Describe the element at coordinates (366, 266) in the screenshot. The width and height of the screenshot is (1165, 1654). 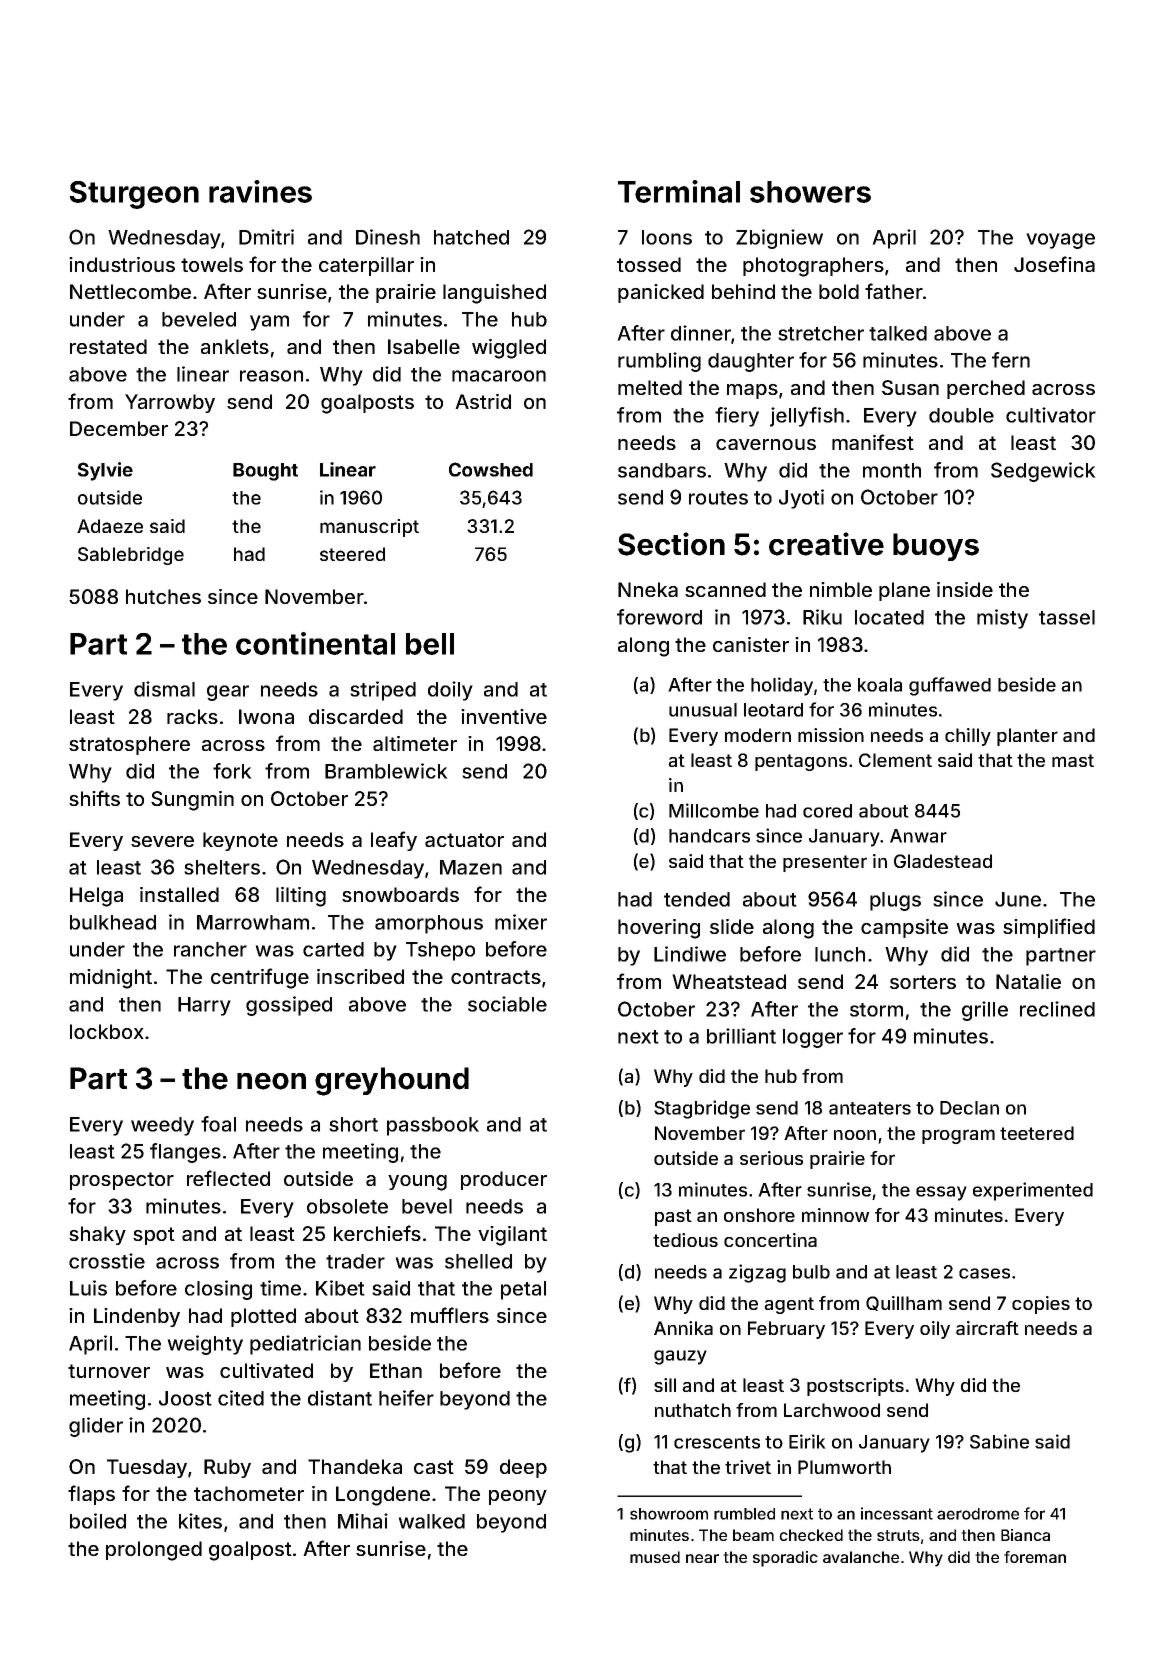
I see `caterpillar` at that location.
